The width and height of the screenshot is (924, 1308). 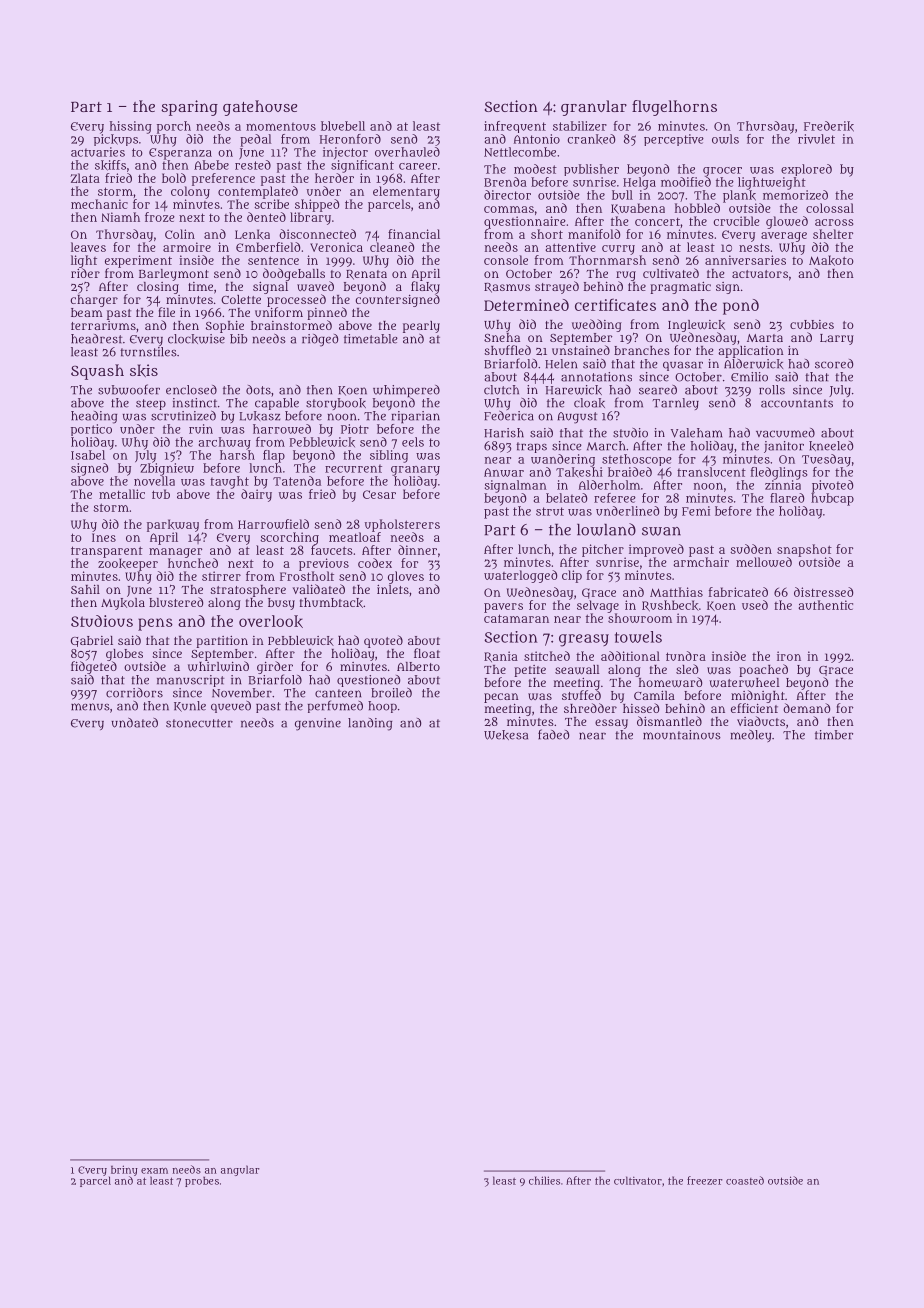 I want to click on sled, so click(x=687, y=669).
